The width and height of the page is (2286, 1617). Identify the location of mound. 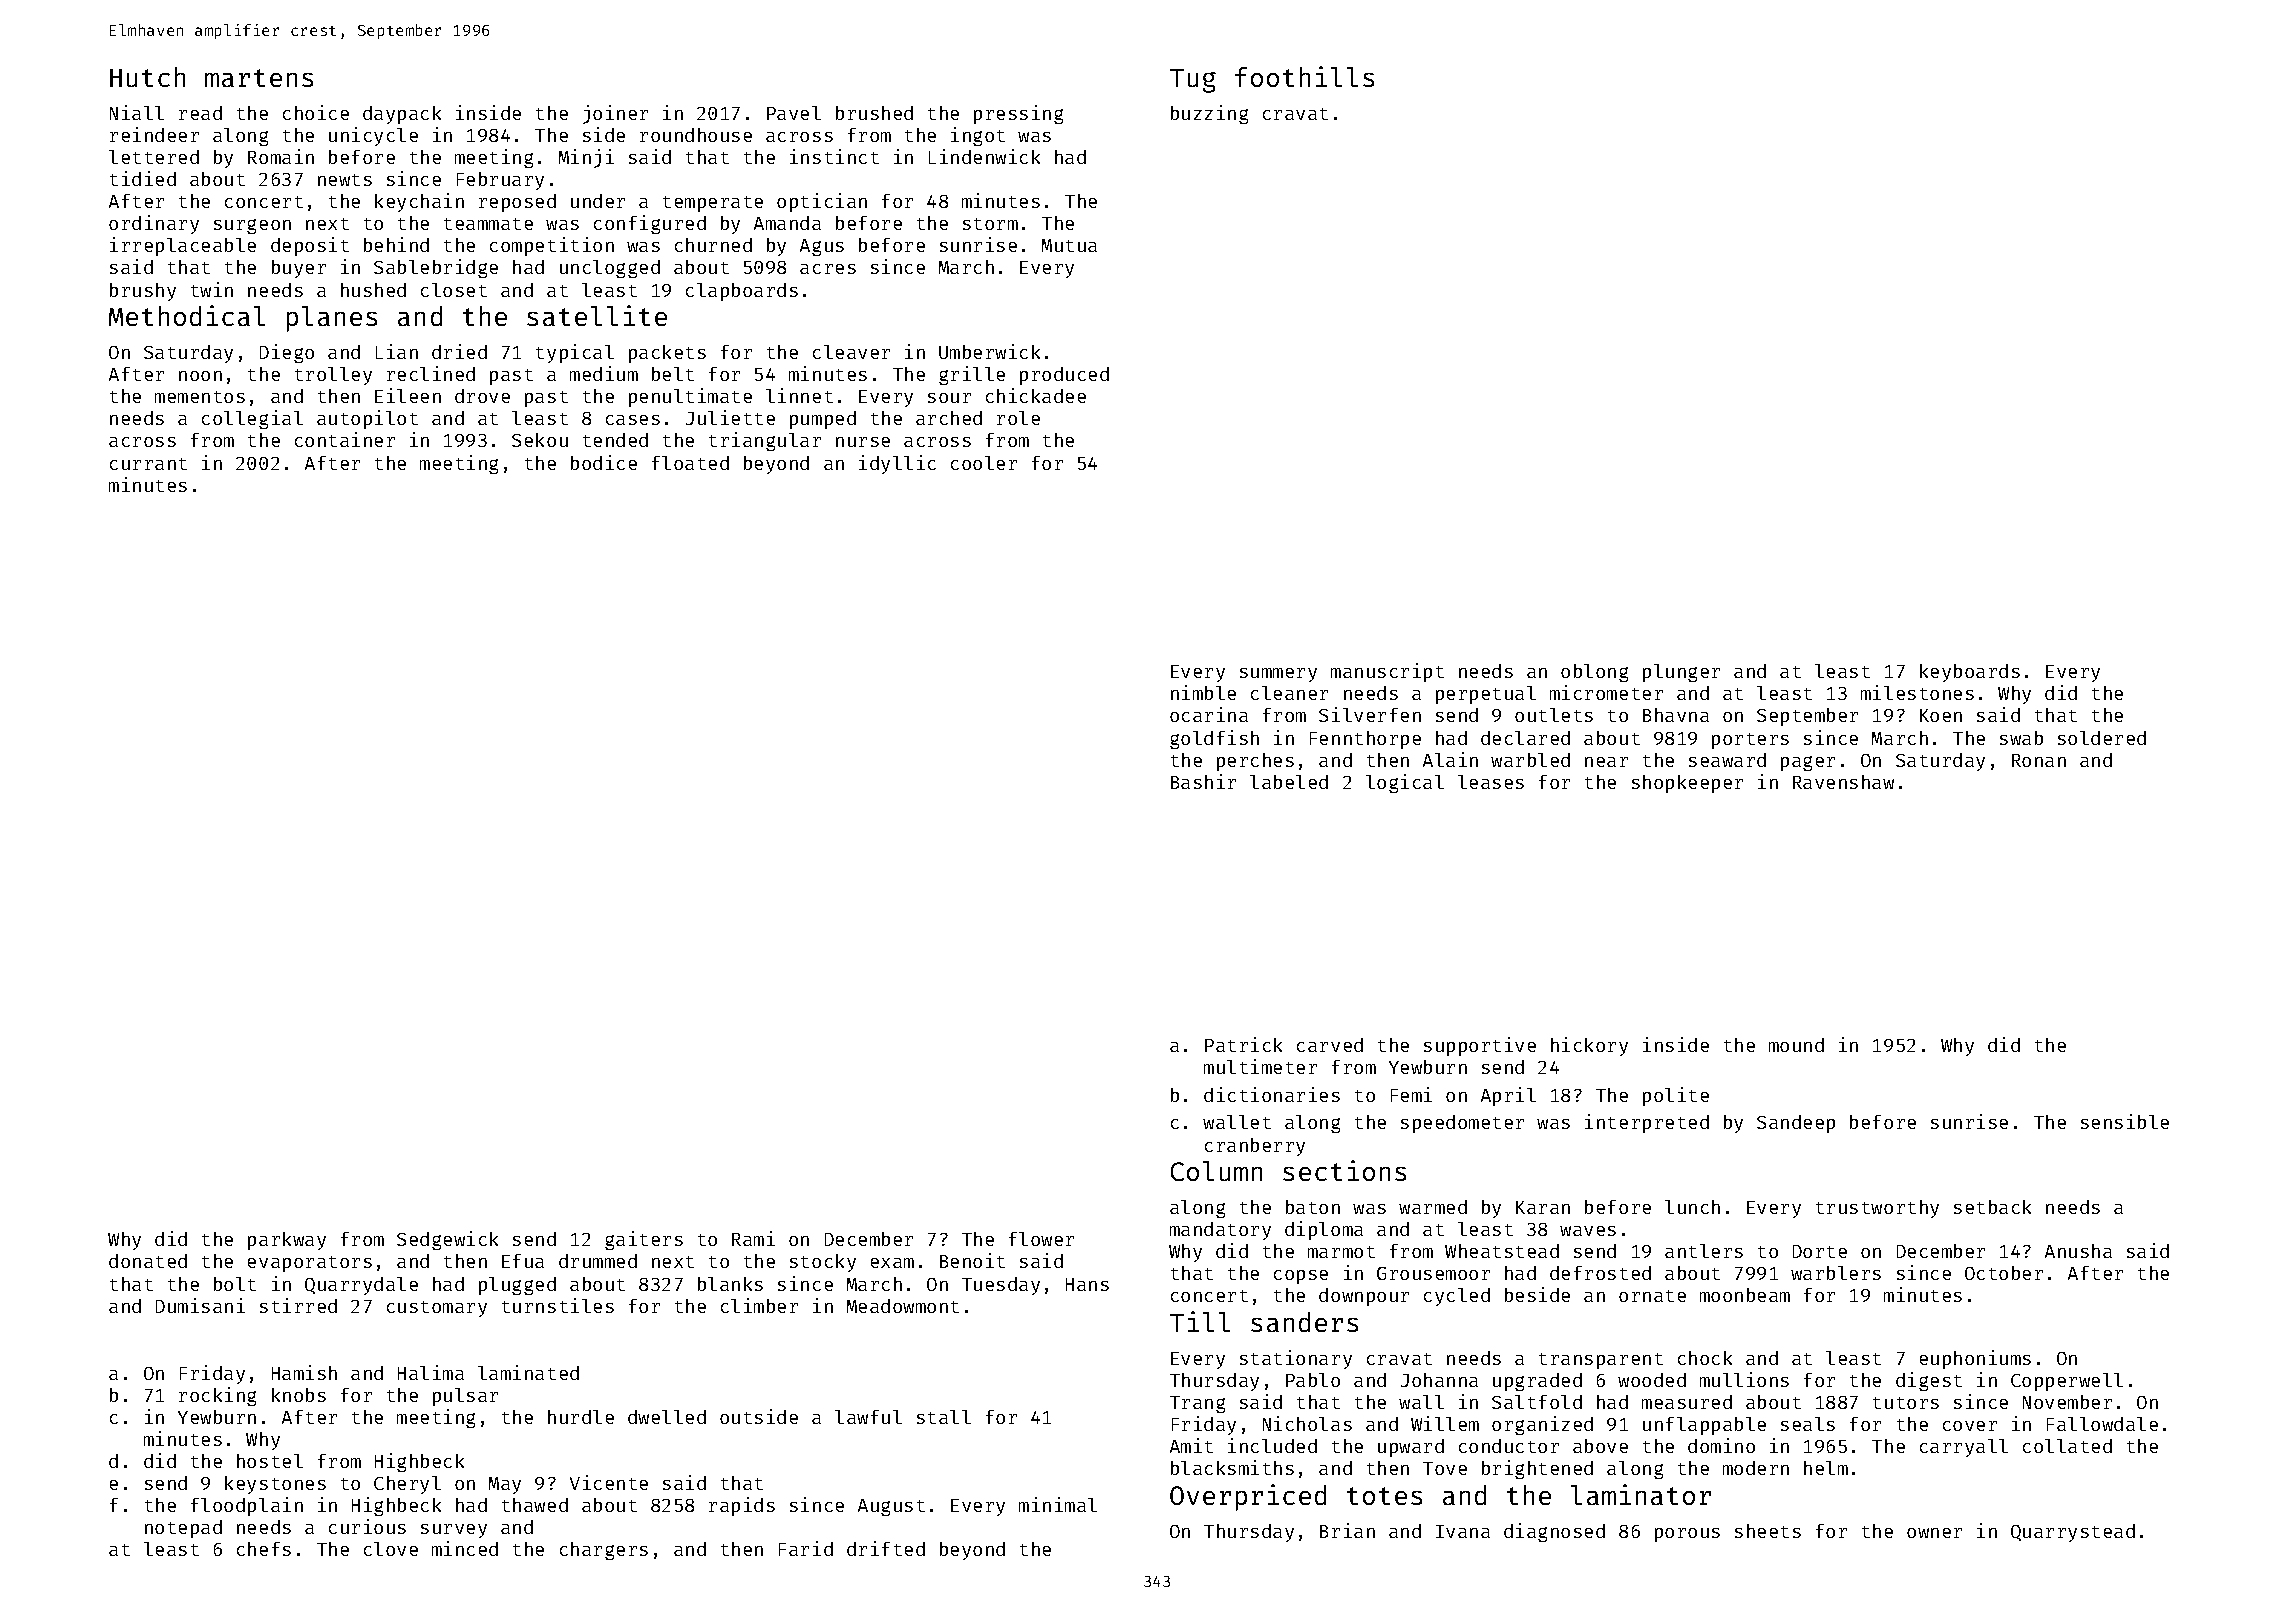
(1796, 1045).
